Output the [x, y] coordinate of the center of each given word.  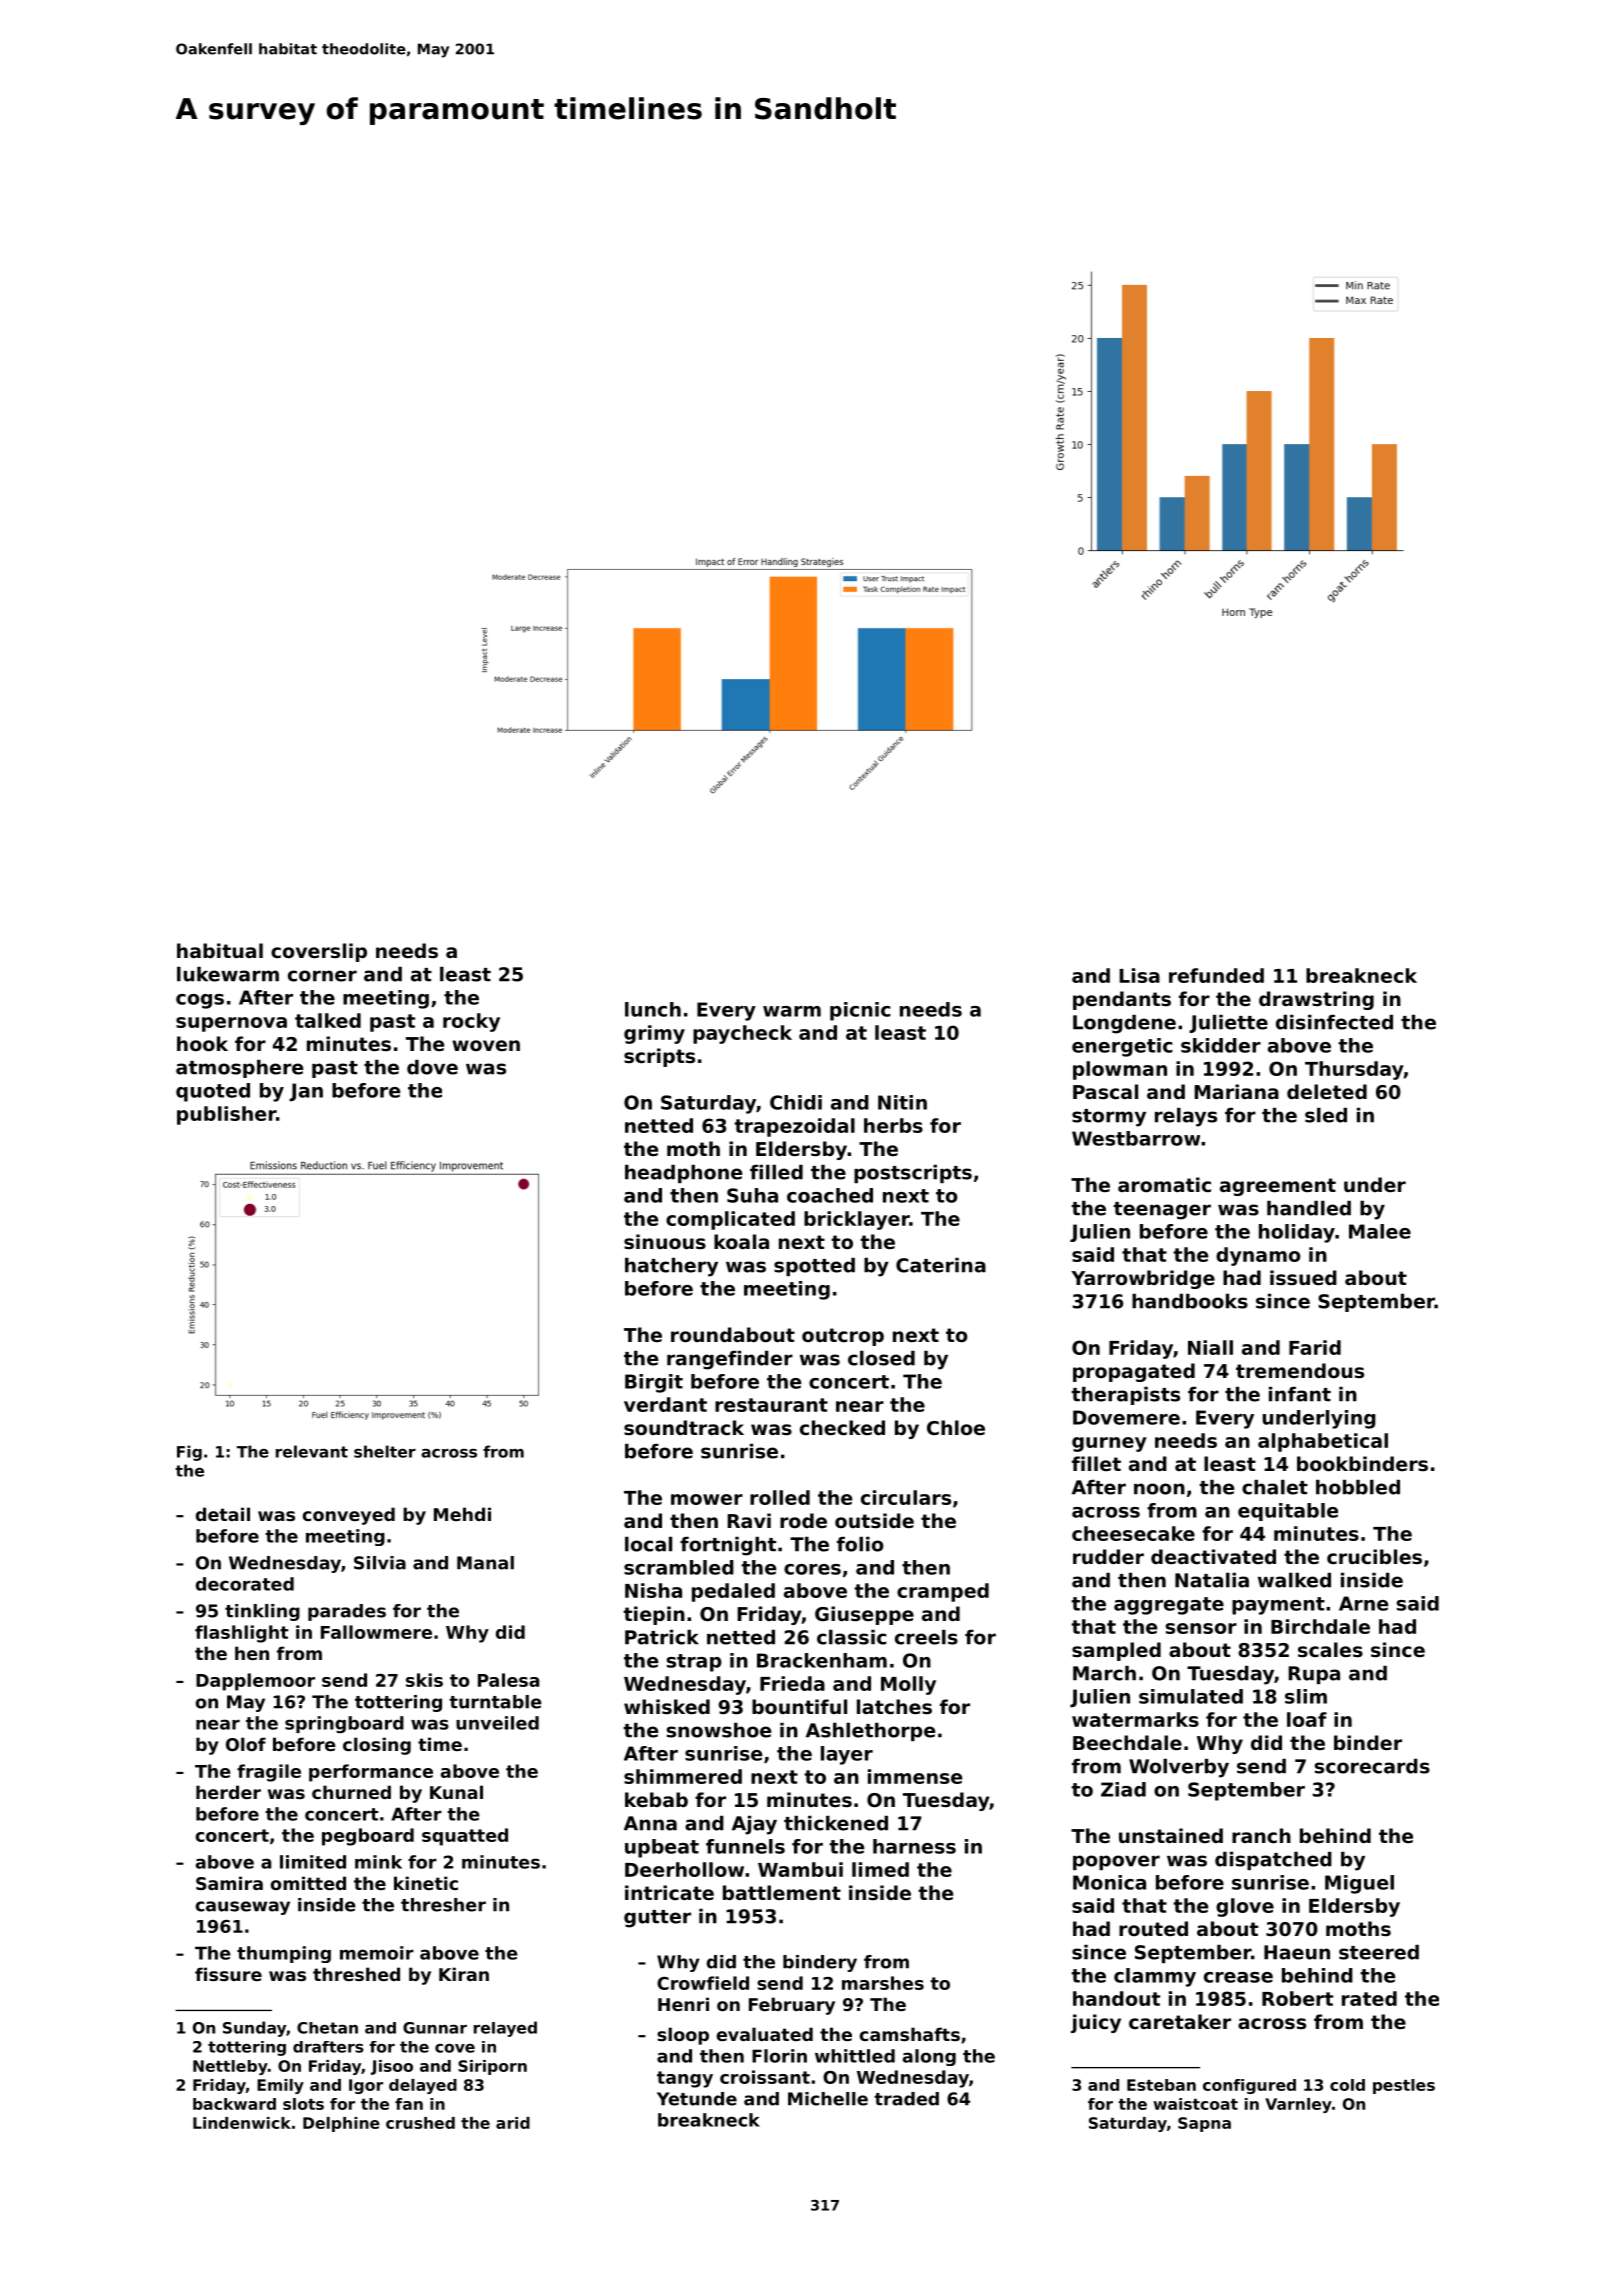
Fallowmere [376, 1632]
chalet [1275, 1487]
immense [915, 1776]
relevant [312, 1451]
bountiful [799, 1706]
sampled [1116, 1651]
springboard [344, 1725]
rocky [471, 1022]
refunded [1216, 975]
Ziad [1123, 1789]
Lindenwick [242, 2123]
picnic [860, 1011]
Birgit [654, 1383]
